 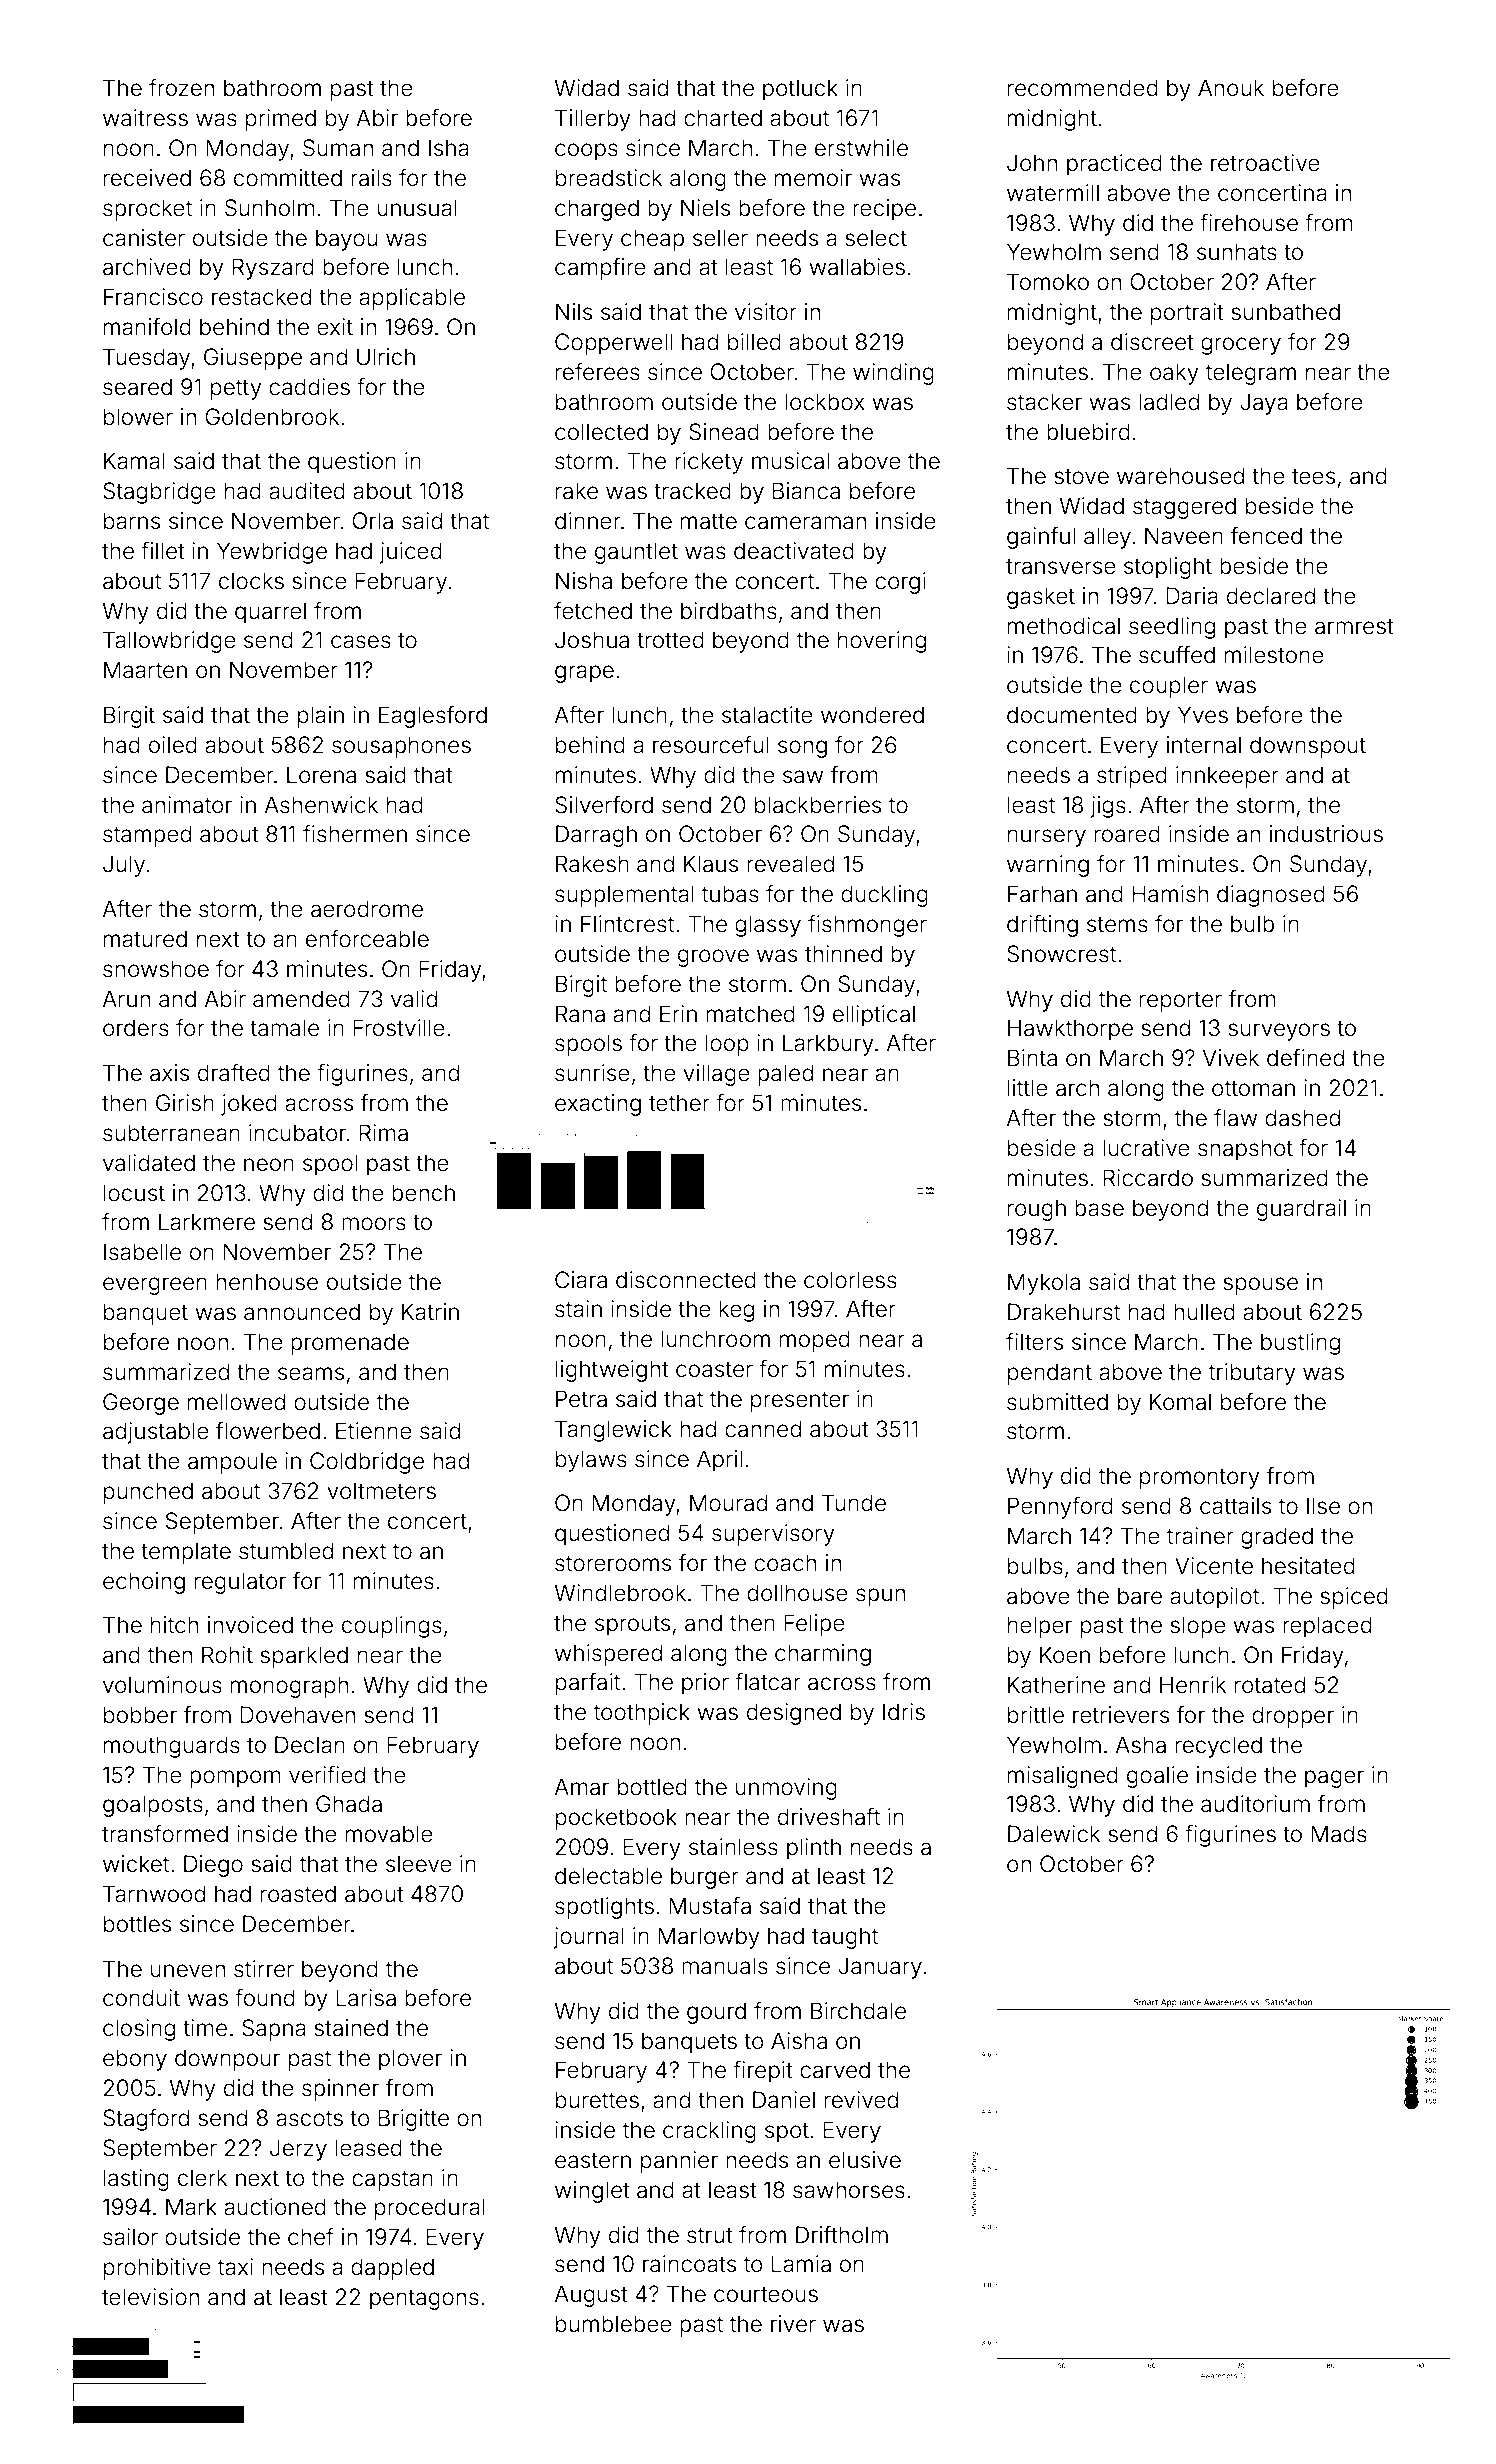 I want to click on replaced, so click(x=1327, y=1627).
